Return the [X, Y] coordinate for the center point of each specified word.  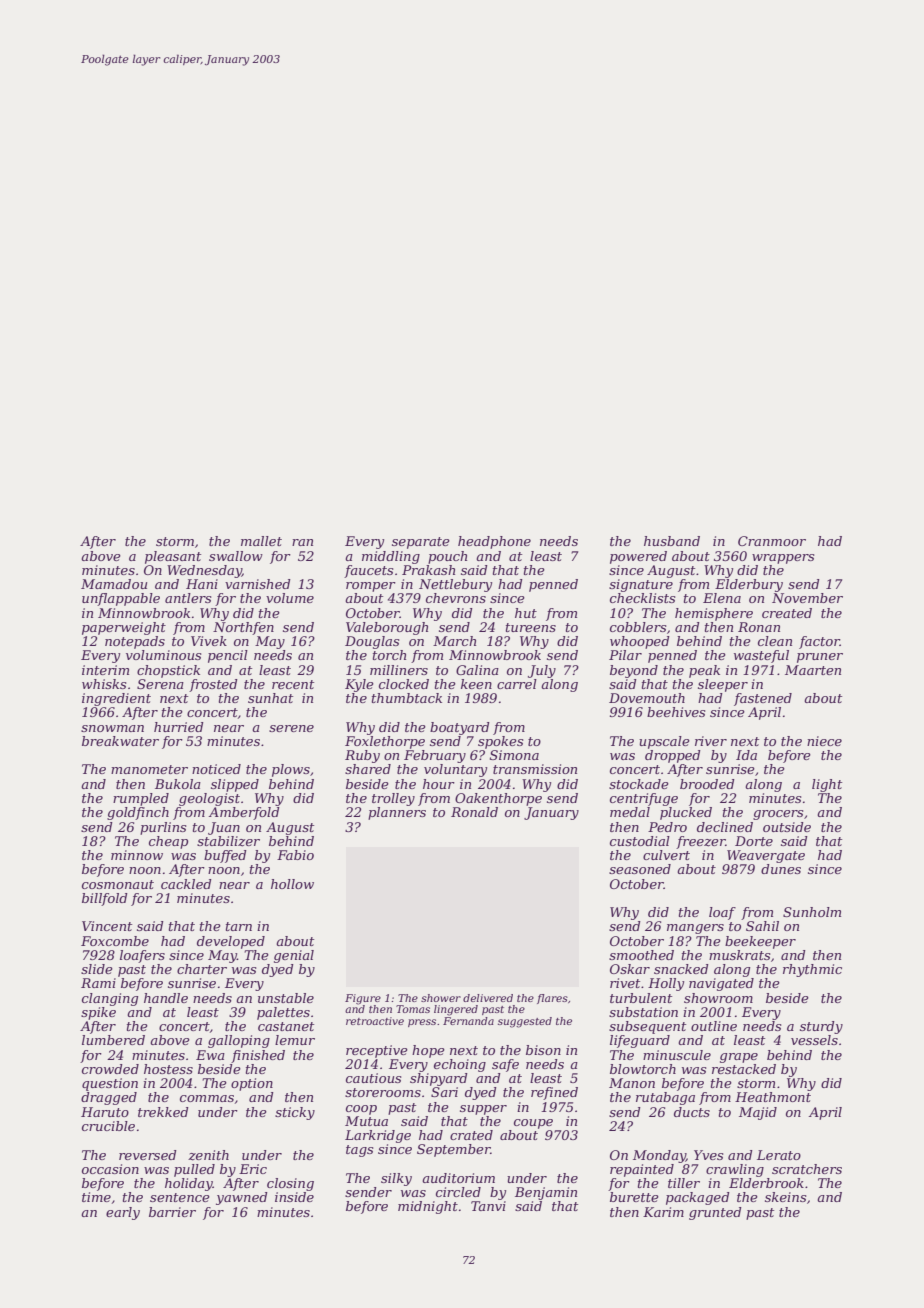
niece [824, 741]
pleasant [173, 557]
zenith [208, 1155]
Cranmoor [772, 541]
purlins [163, 828]
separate [421, 543]
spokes [500, 742]
